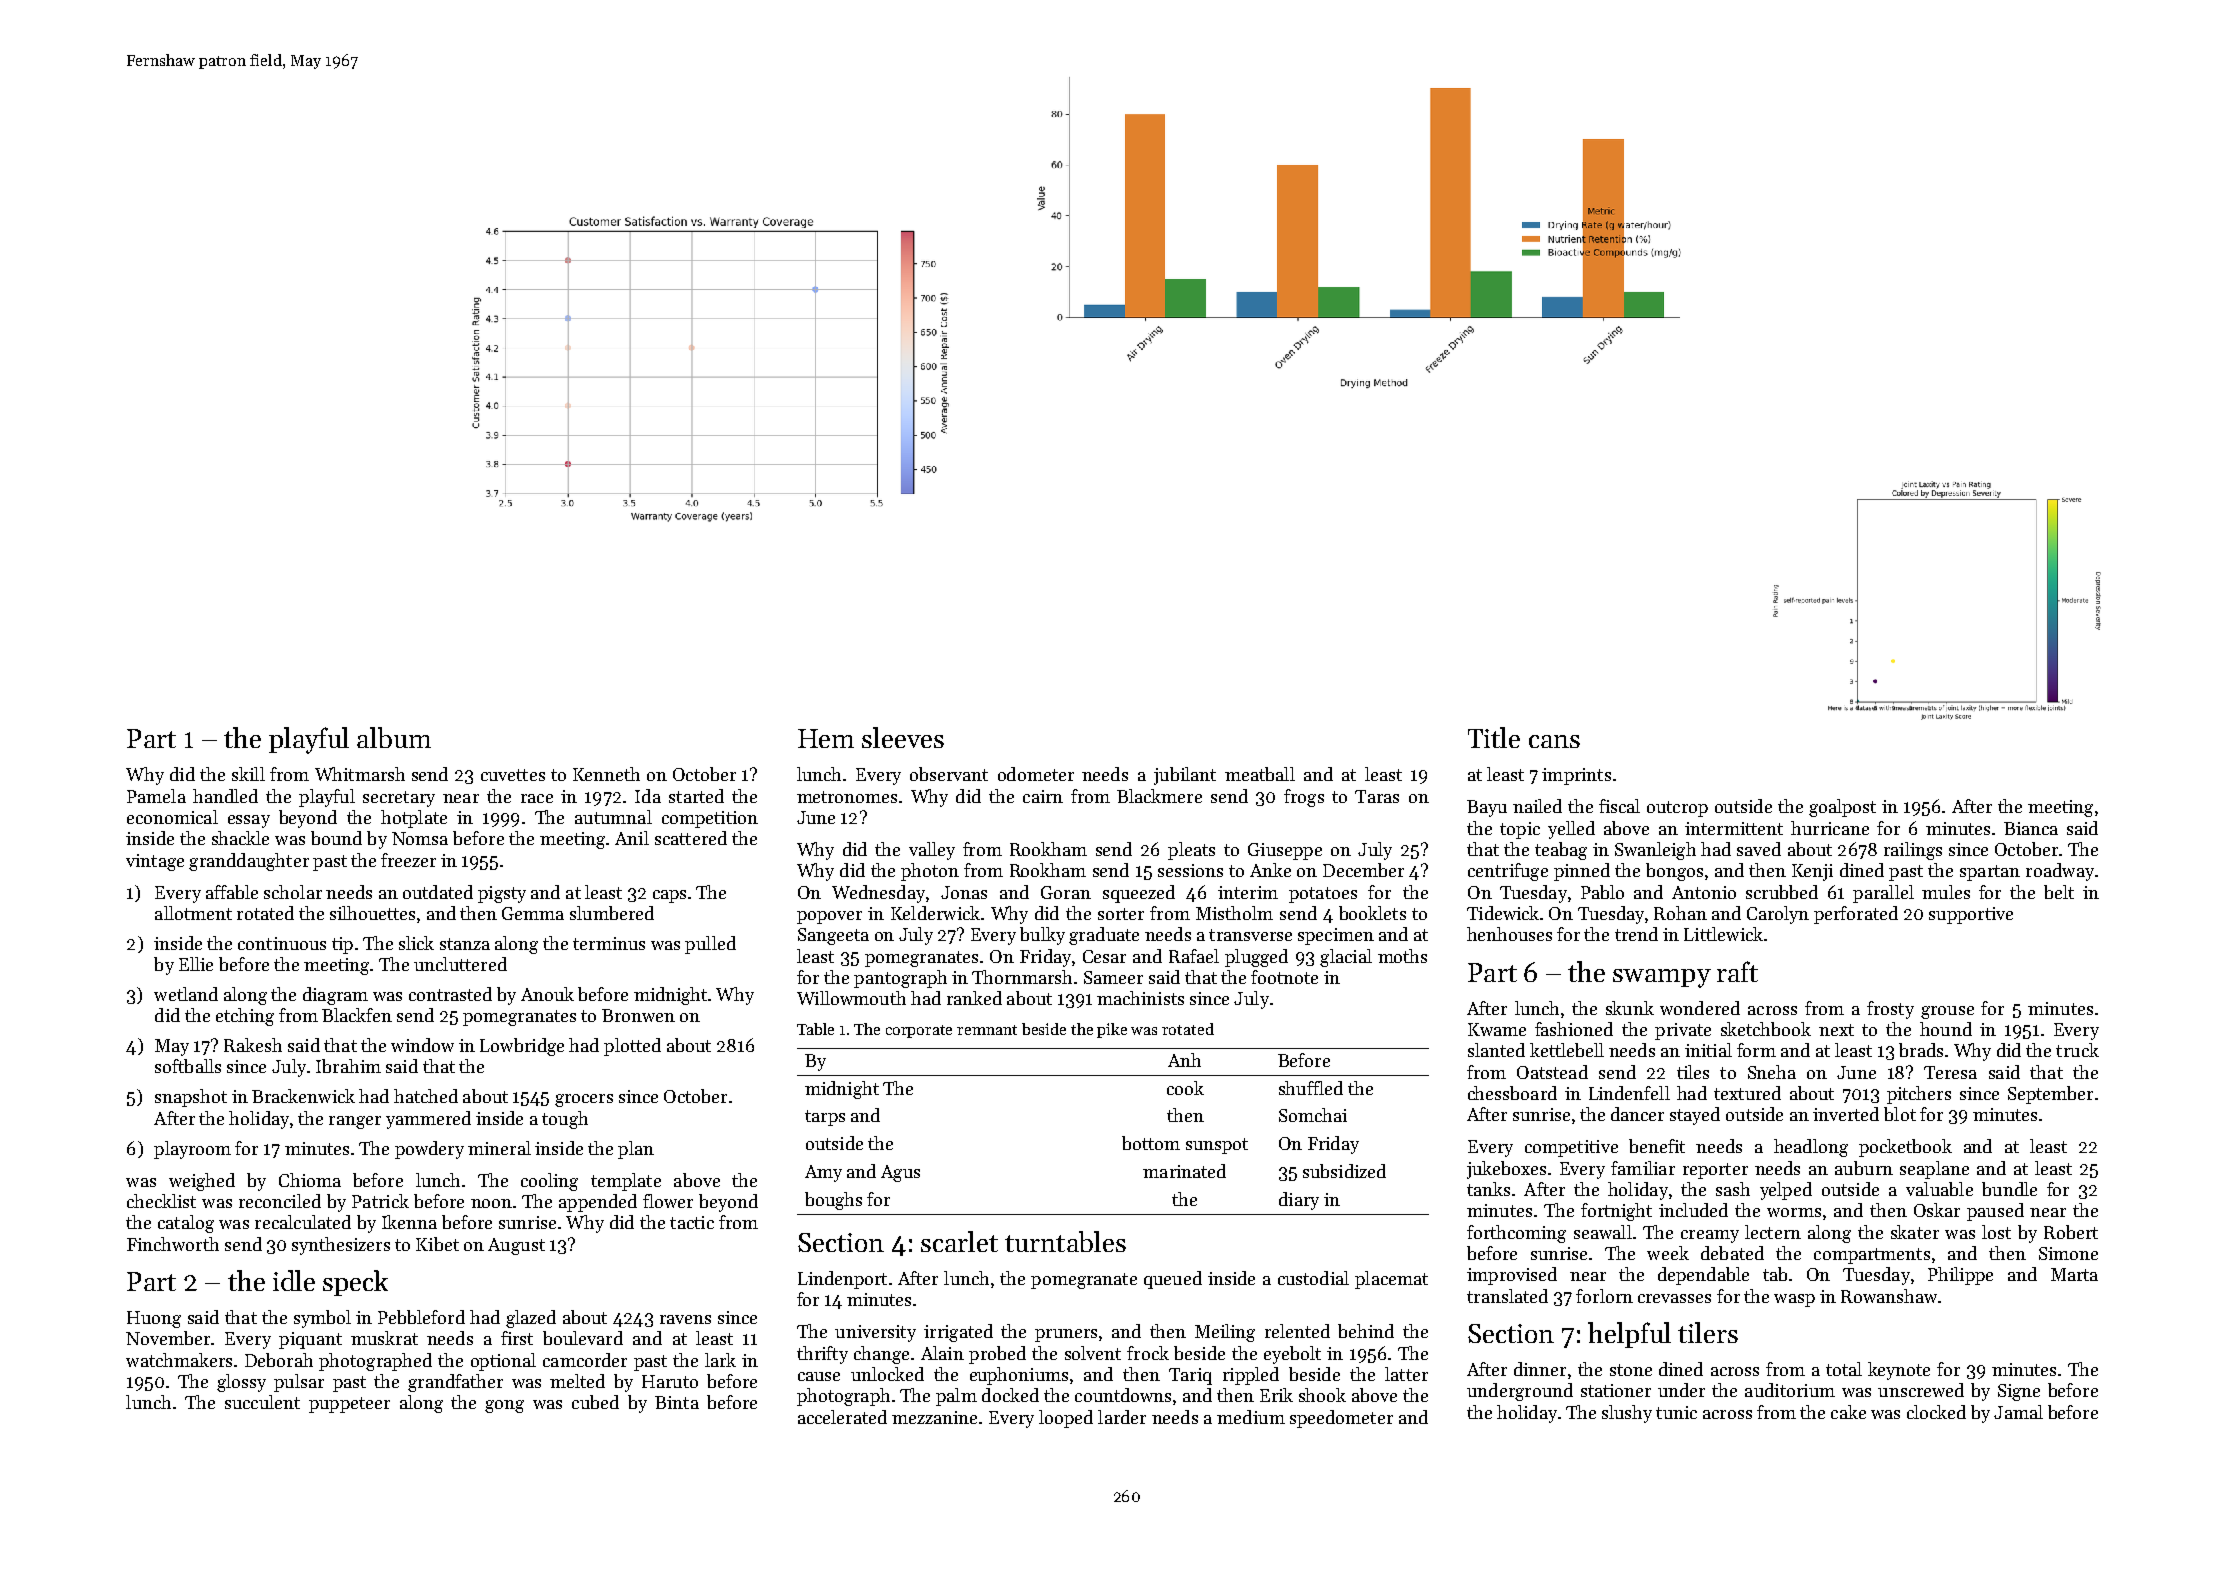 The image size is (2225, 1574). Describe the element at coordinates (696, 796) in the image. I see `started` at that location.
